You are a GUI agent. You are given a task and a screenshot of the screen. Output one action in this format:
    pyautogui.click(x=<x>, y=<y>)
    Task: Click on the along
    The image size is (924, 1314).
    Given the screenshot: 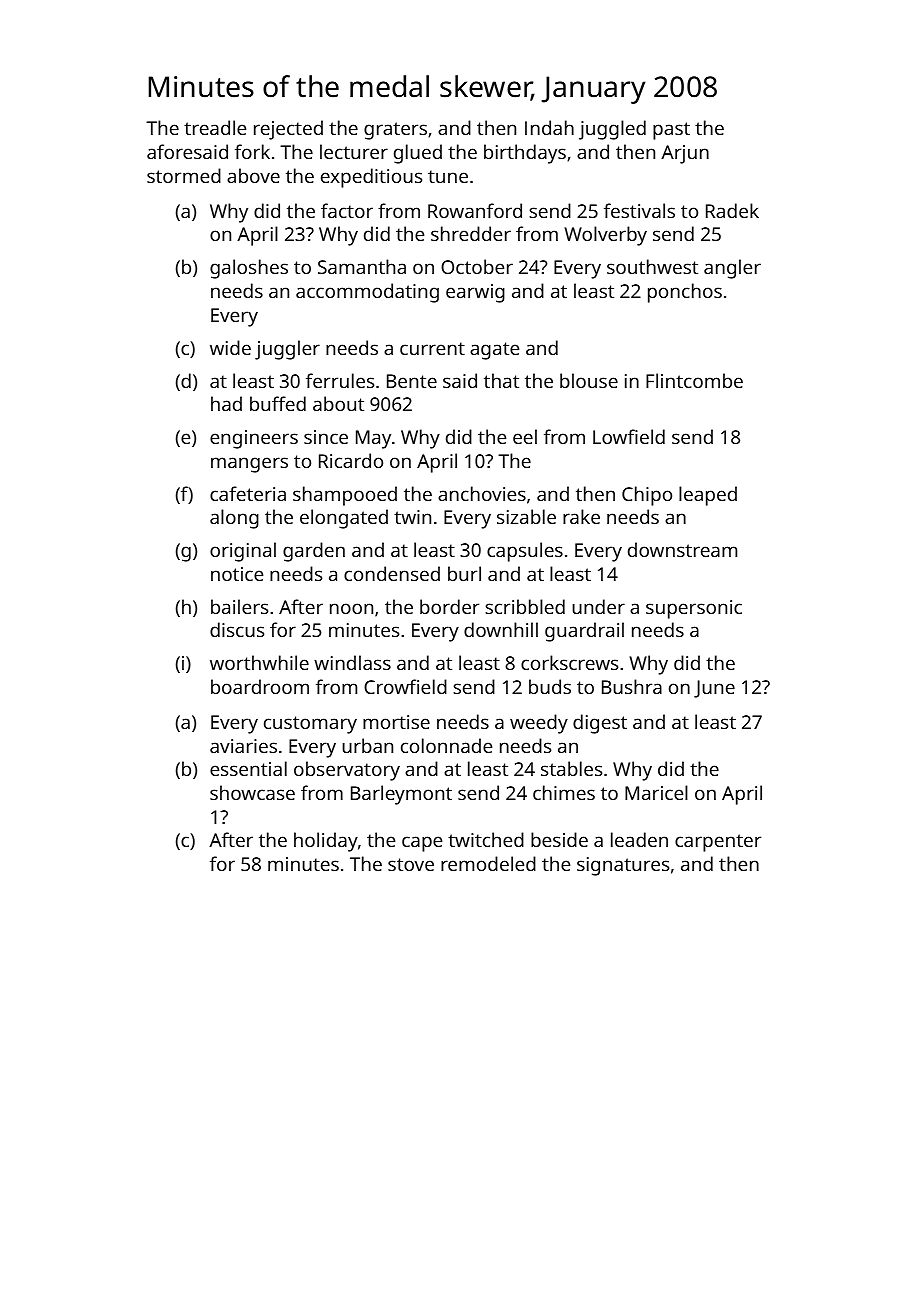 What is the action you would take?
    pyautogui.click(x=234, y=519)
